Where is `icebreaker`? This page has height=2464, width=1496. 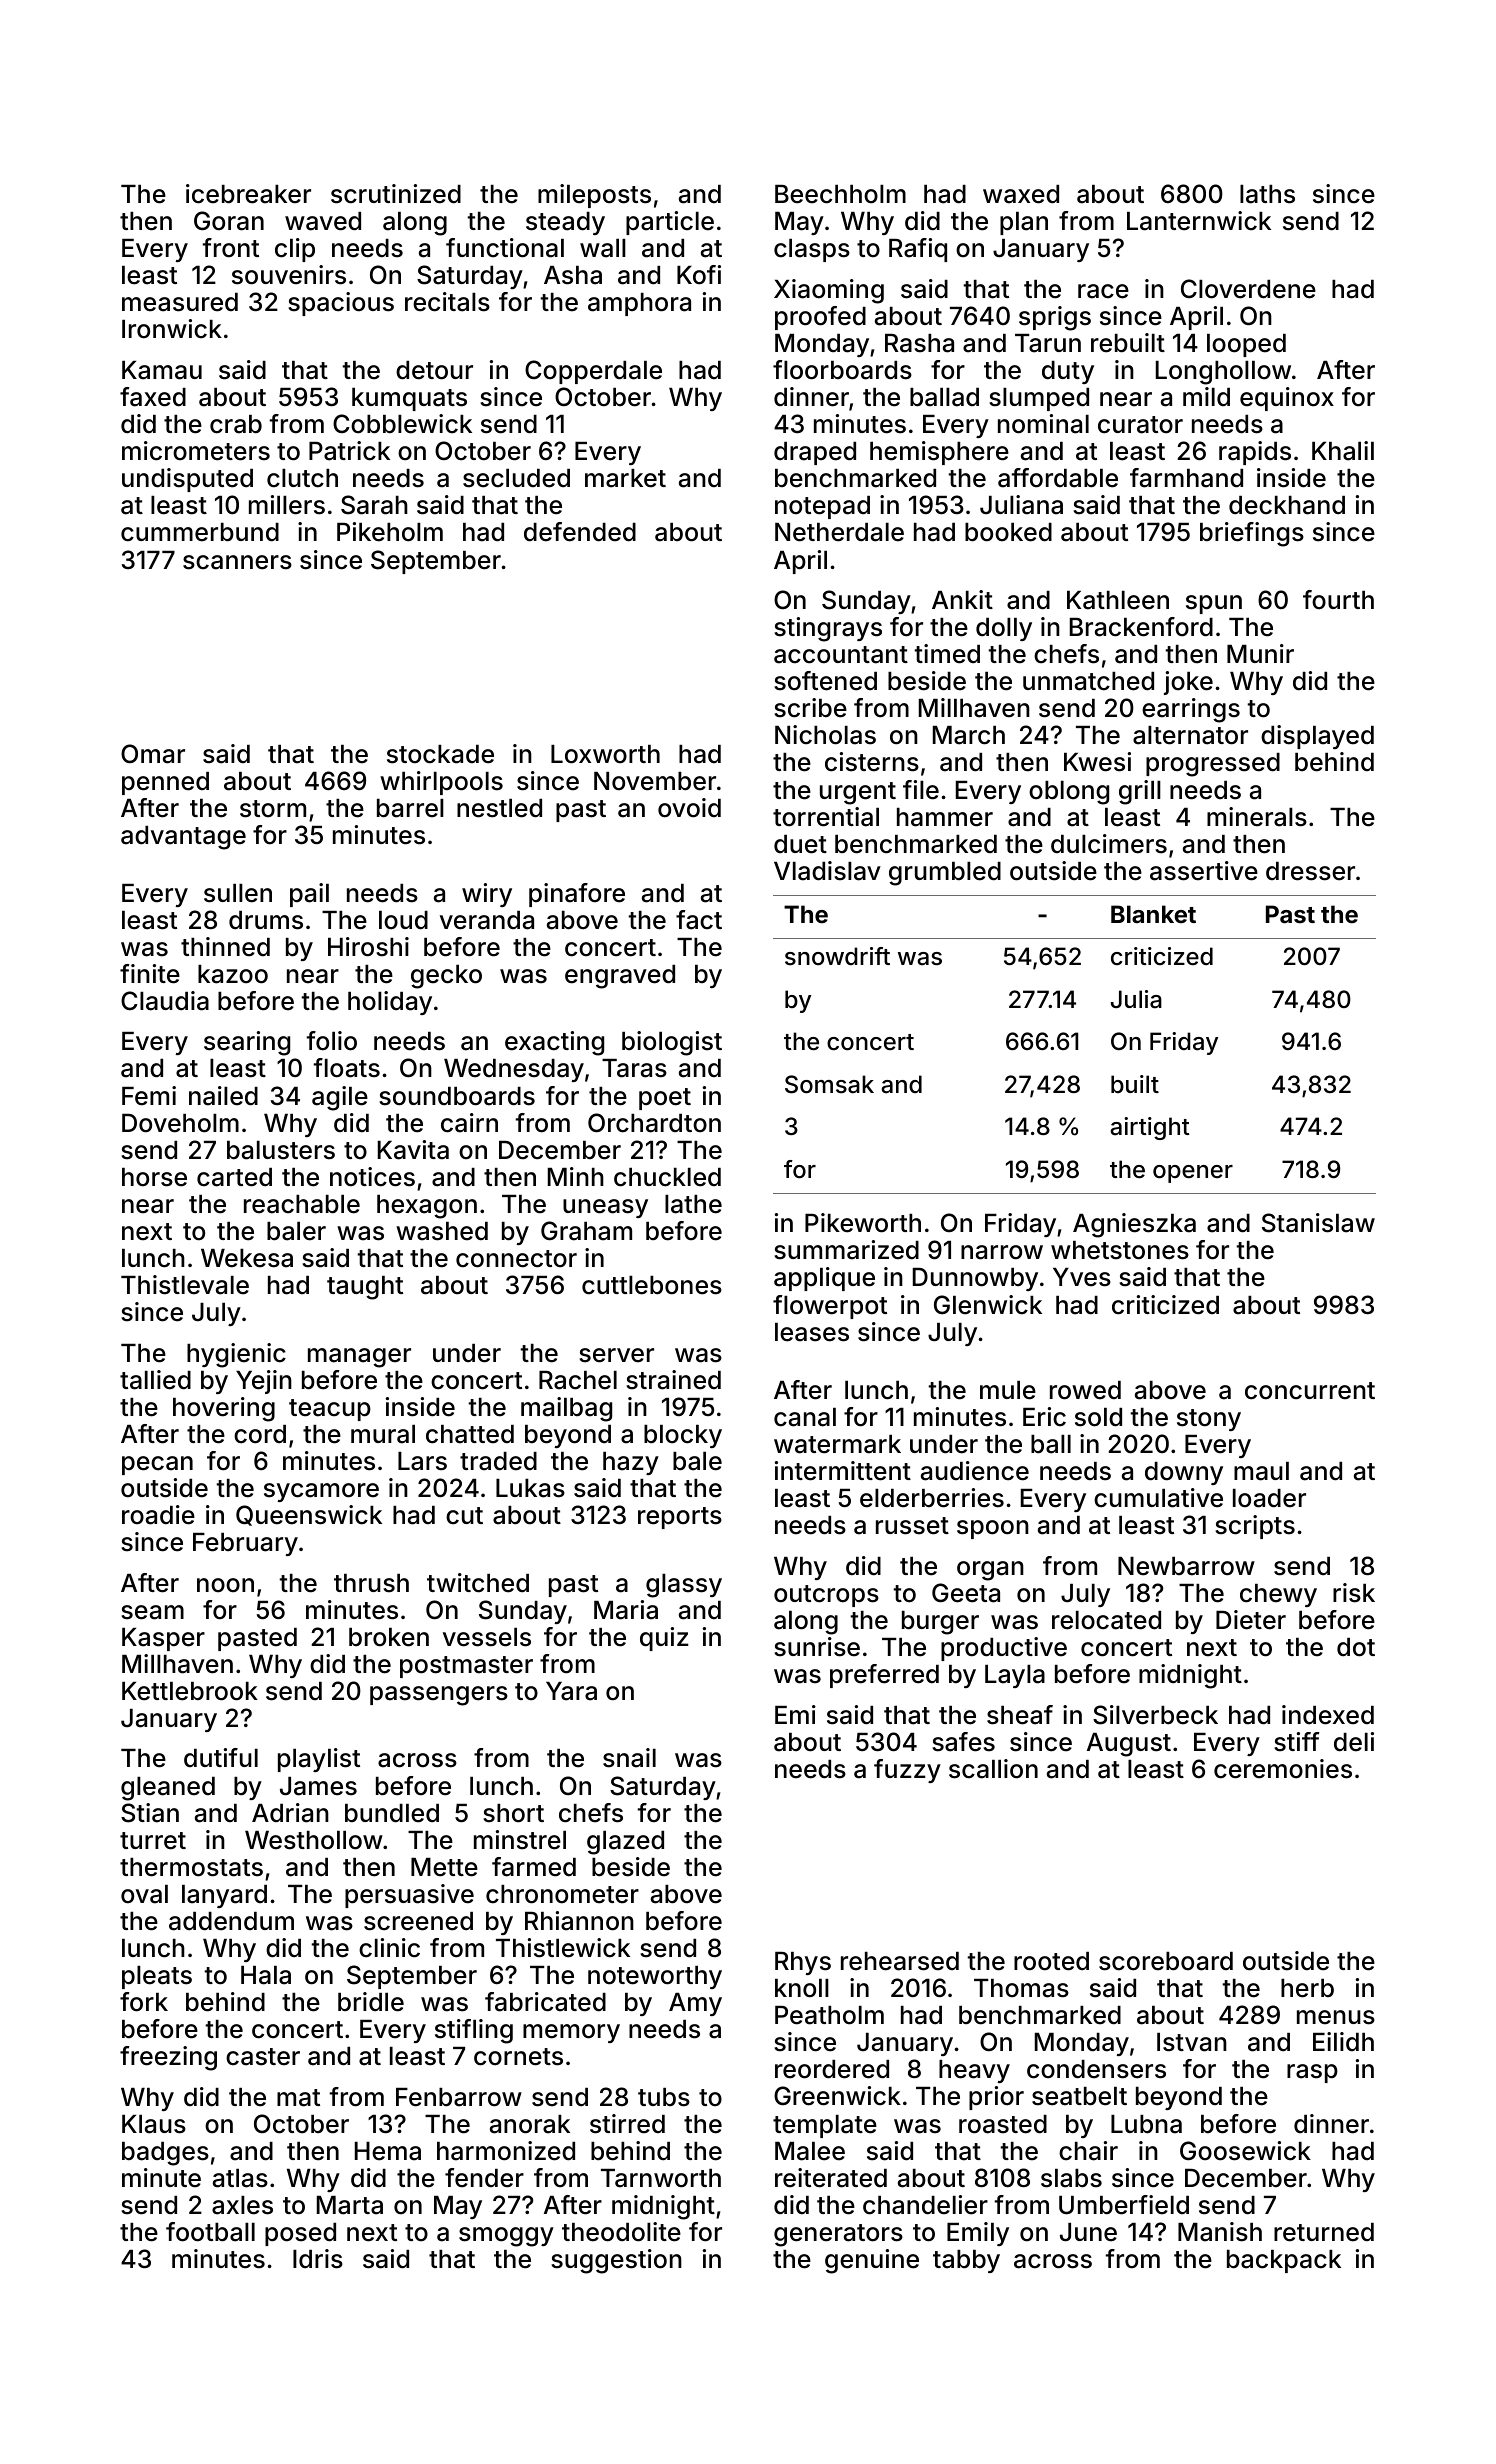
icebreaker is located at coordinates (248, 194).
